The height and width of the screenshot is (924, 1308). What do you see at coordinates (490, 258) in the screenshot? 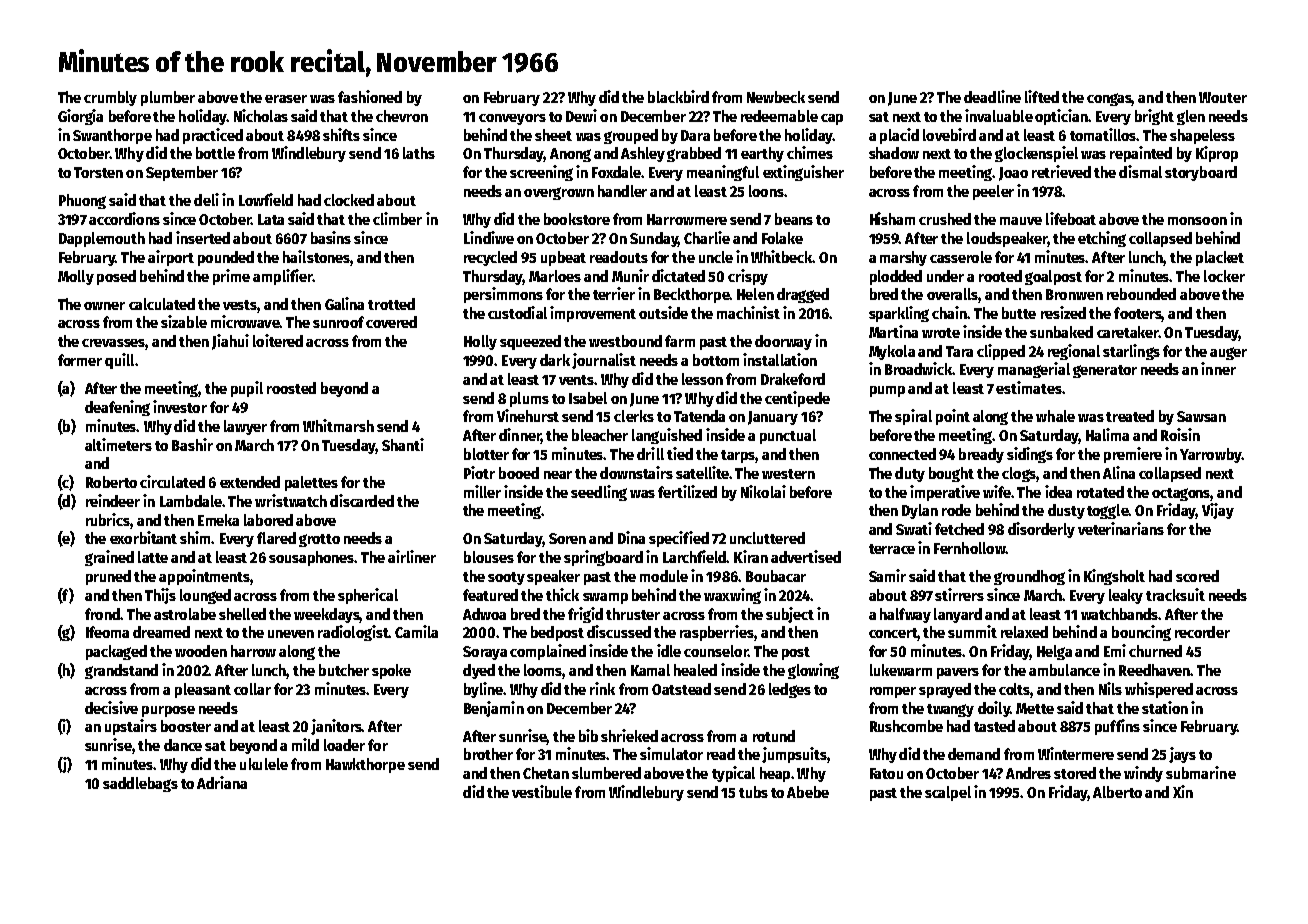
I see `recycled` at bounding box center [490, 258].
